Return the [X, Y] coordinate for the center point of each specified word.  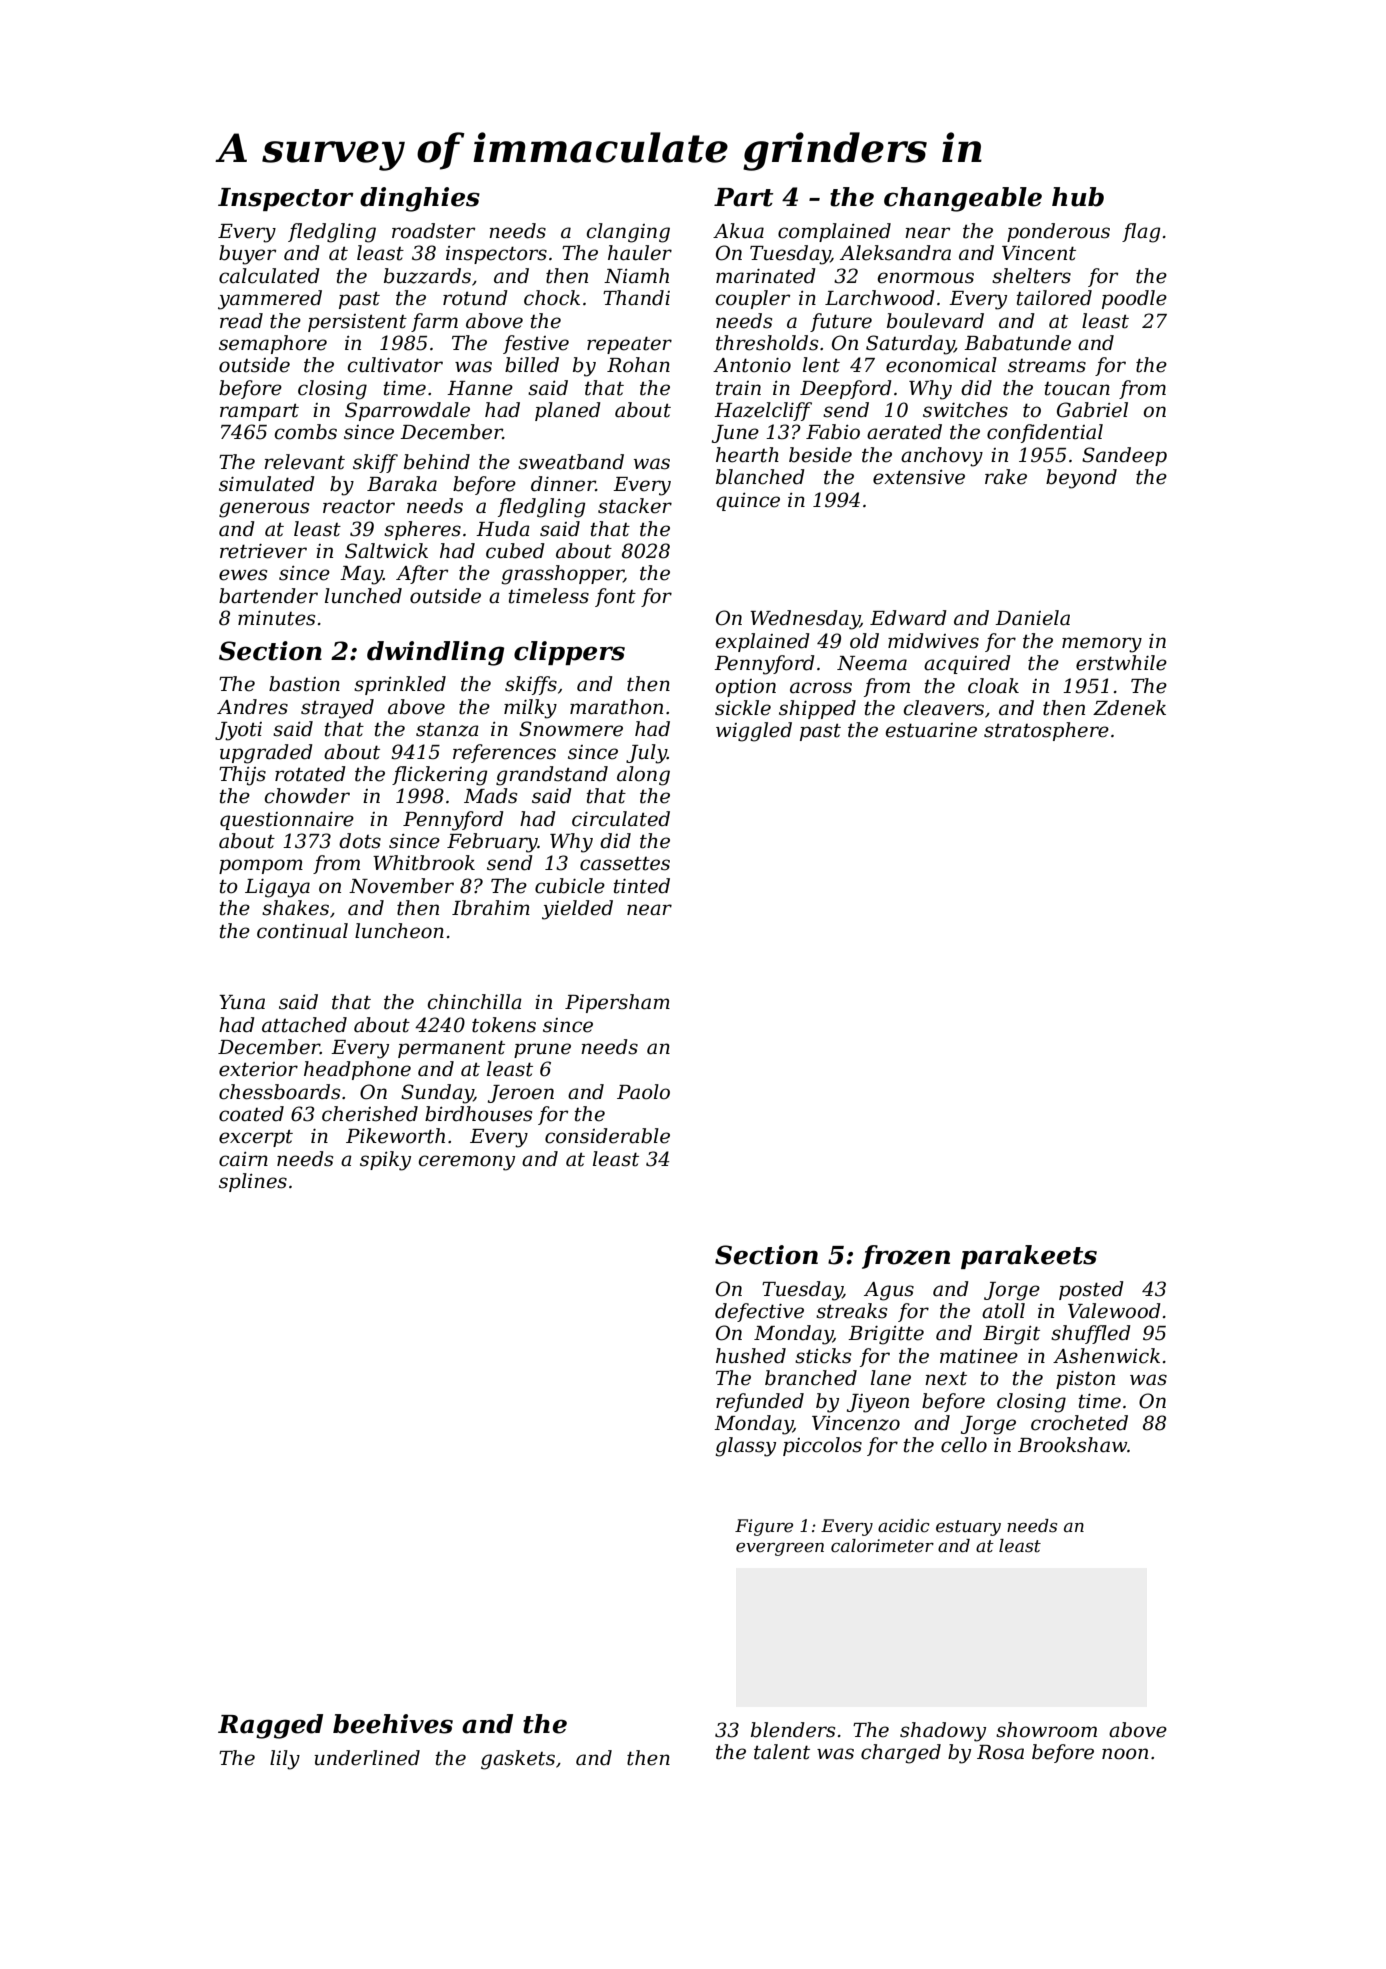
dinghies [420, 199]
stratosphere [1046, 731]
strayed [337, 709]
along [643, 776]
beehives [393, 1724]
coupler [752, 299]
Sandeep [1124, 456]
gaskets [518, 1760]
